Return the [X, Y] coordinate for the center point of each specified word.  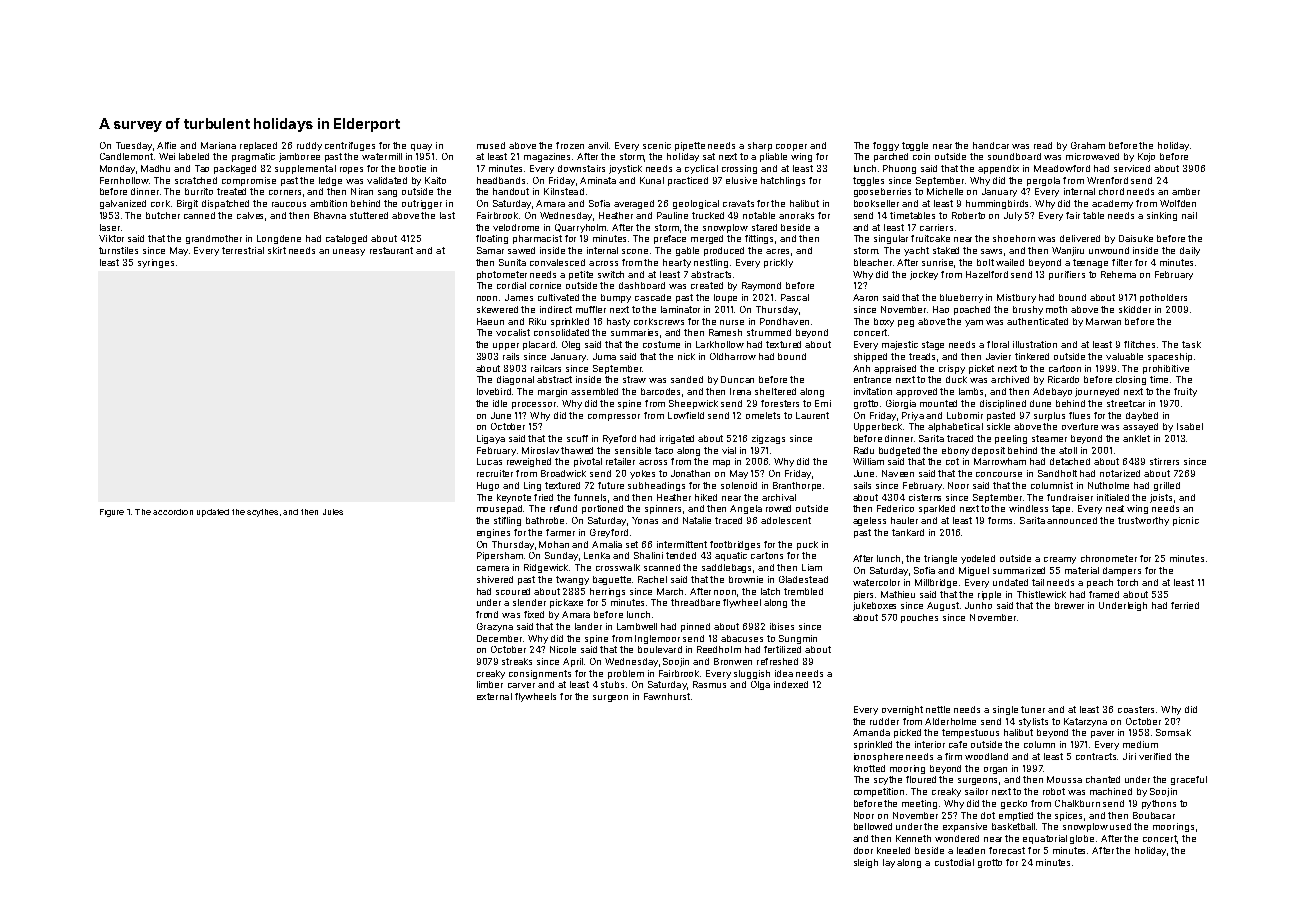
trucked [708, 215]
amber [1186, 191]
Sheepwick [693, 404]
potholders [1163, 298]
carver [521, 685]
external [494, 696]
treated [231, 191]
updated [213, 513]
